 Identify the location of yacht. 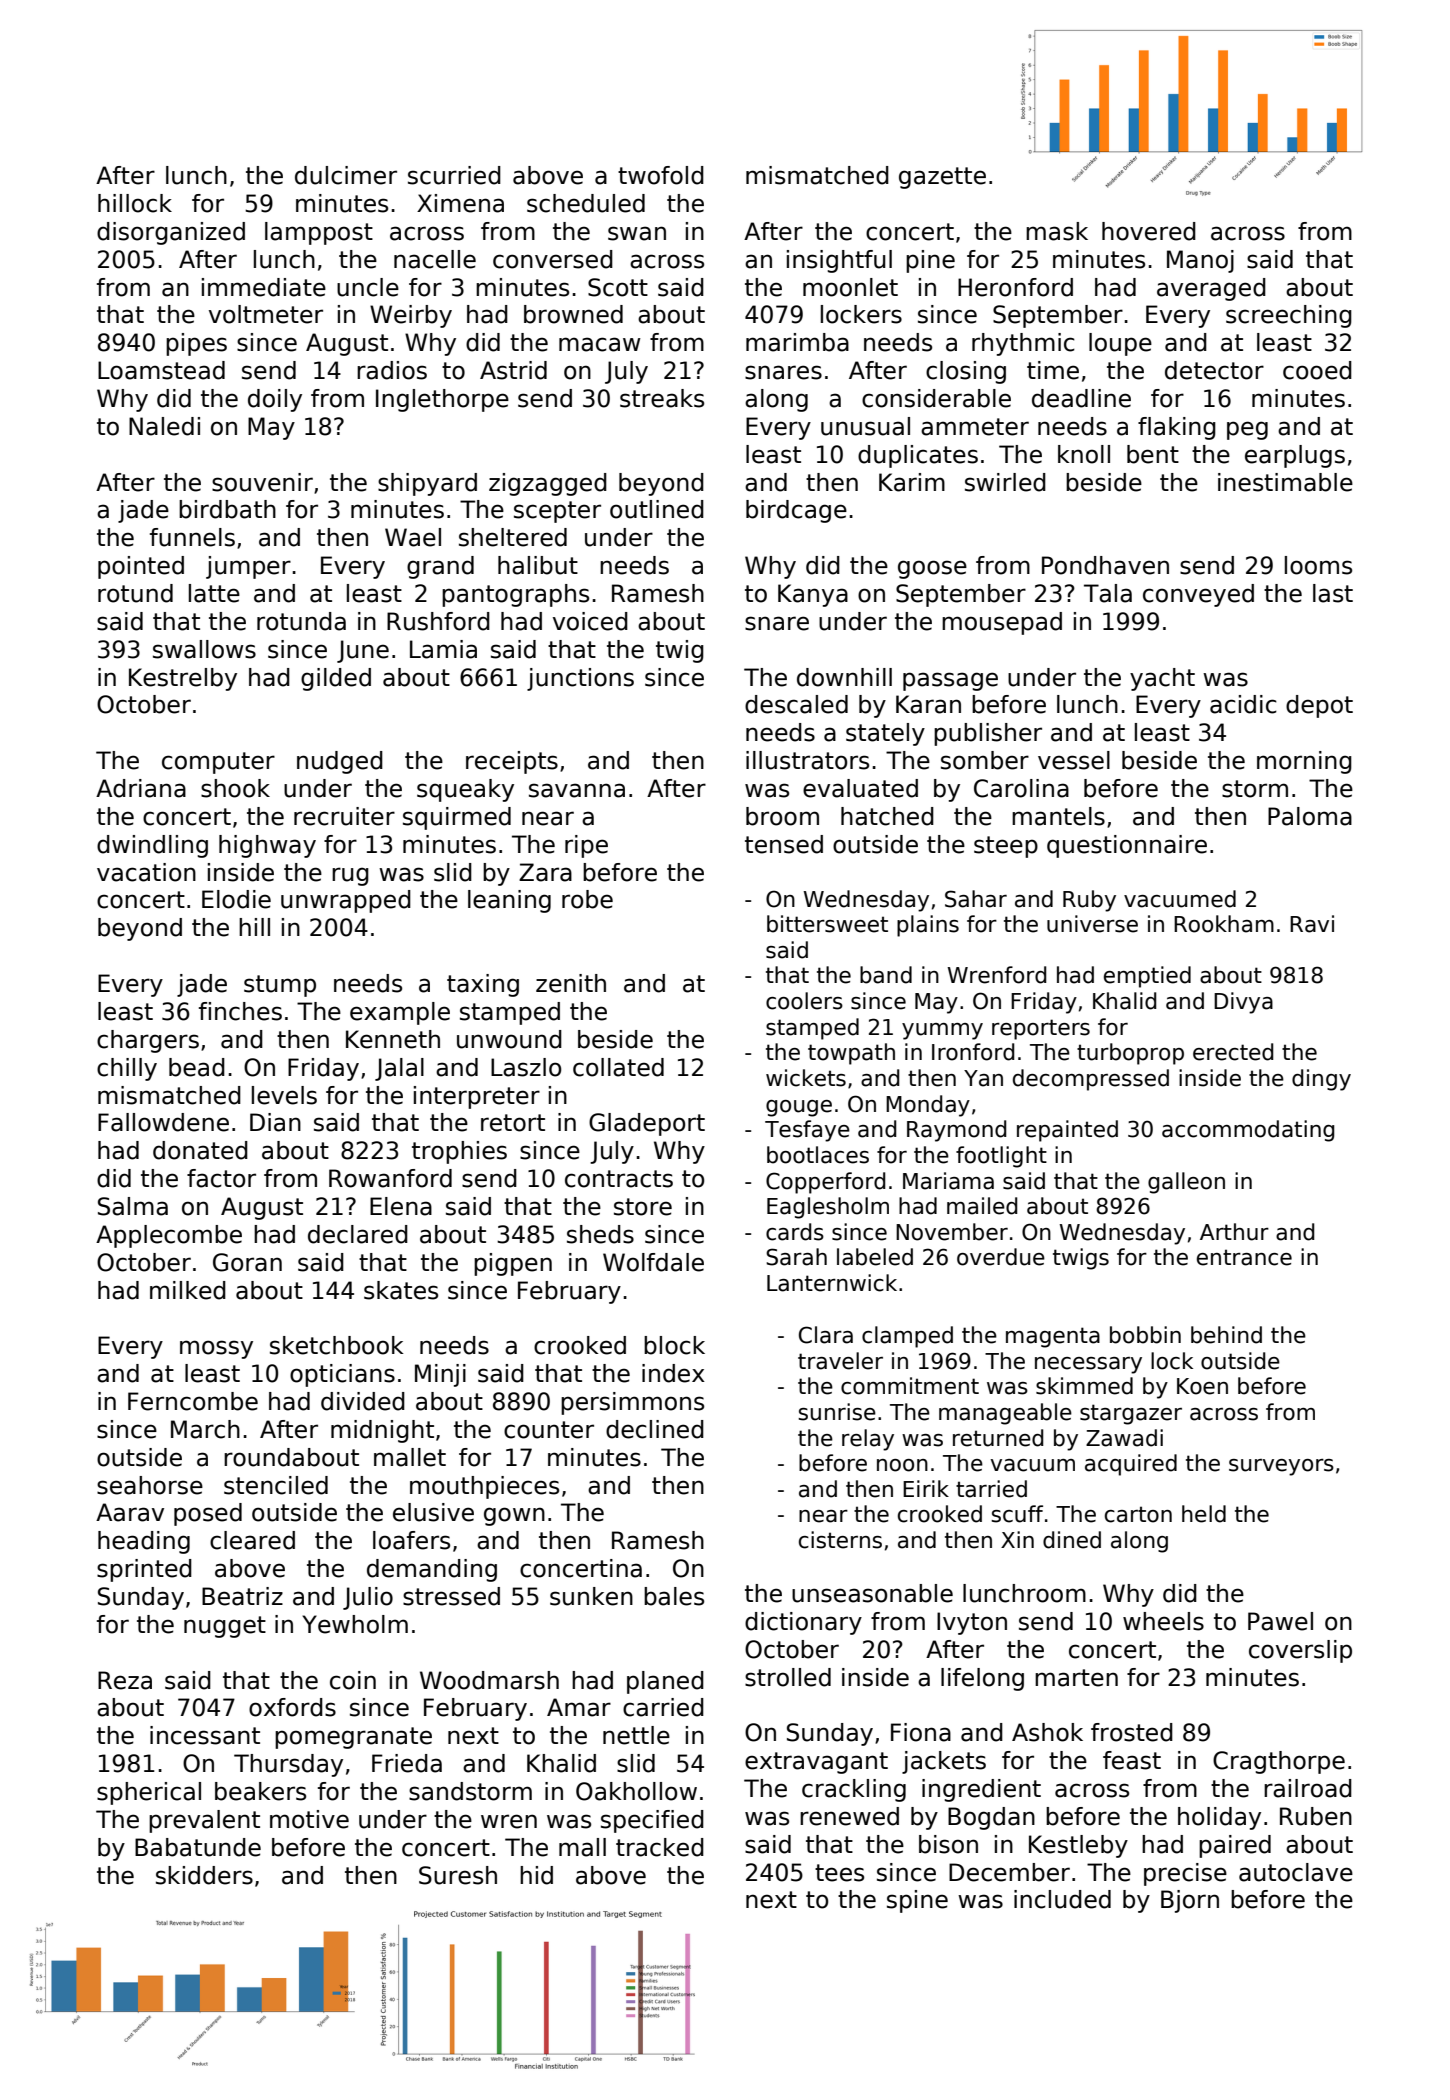
(1162, 679).
